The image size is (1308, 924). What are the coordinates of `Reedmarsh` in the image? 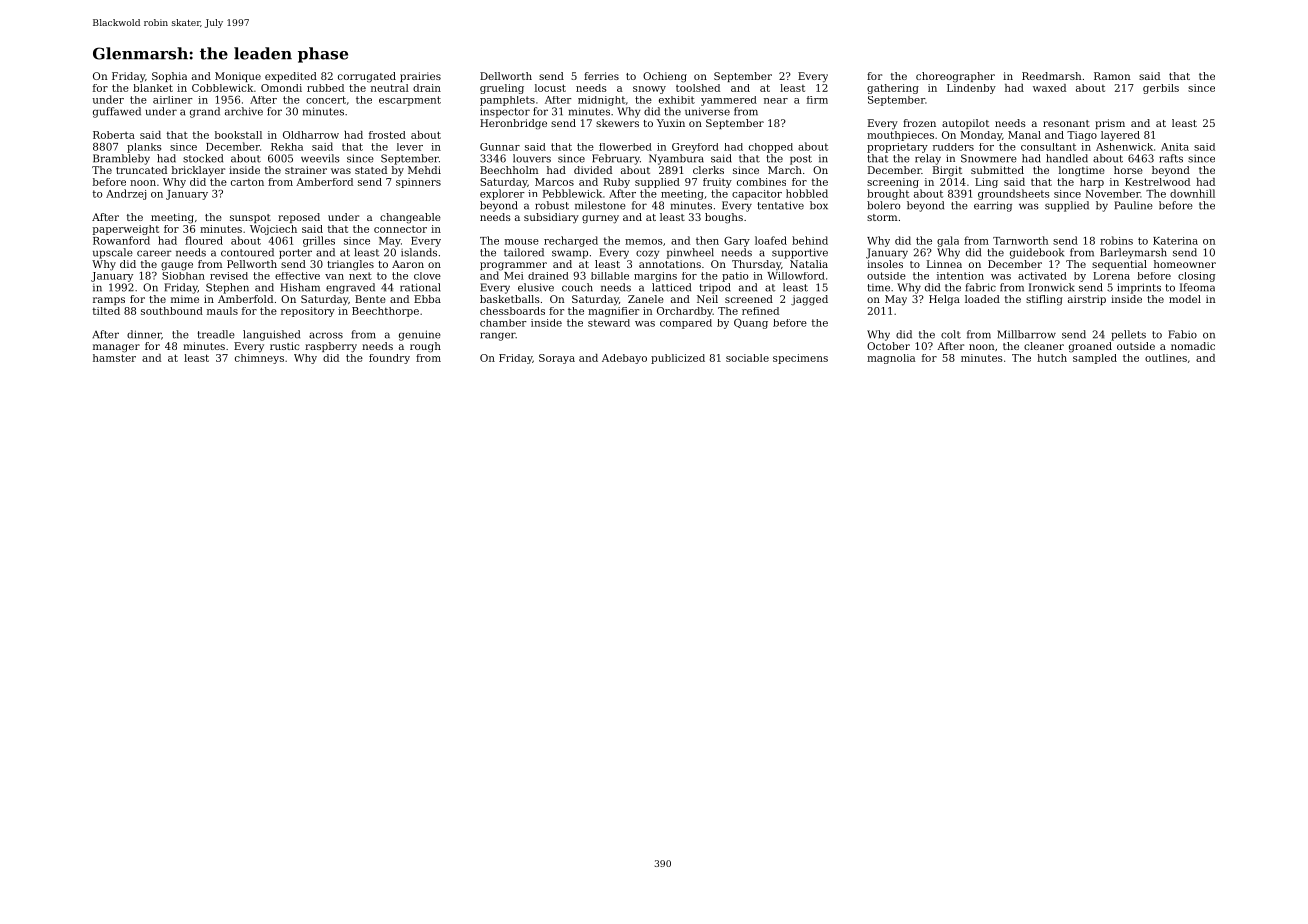 It's located at (1051, 76).
